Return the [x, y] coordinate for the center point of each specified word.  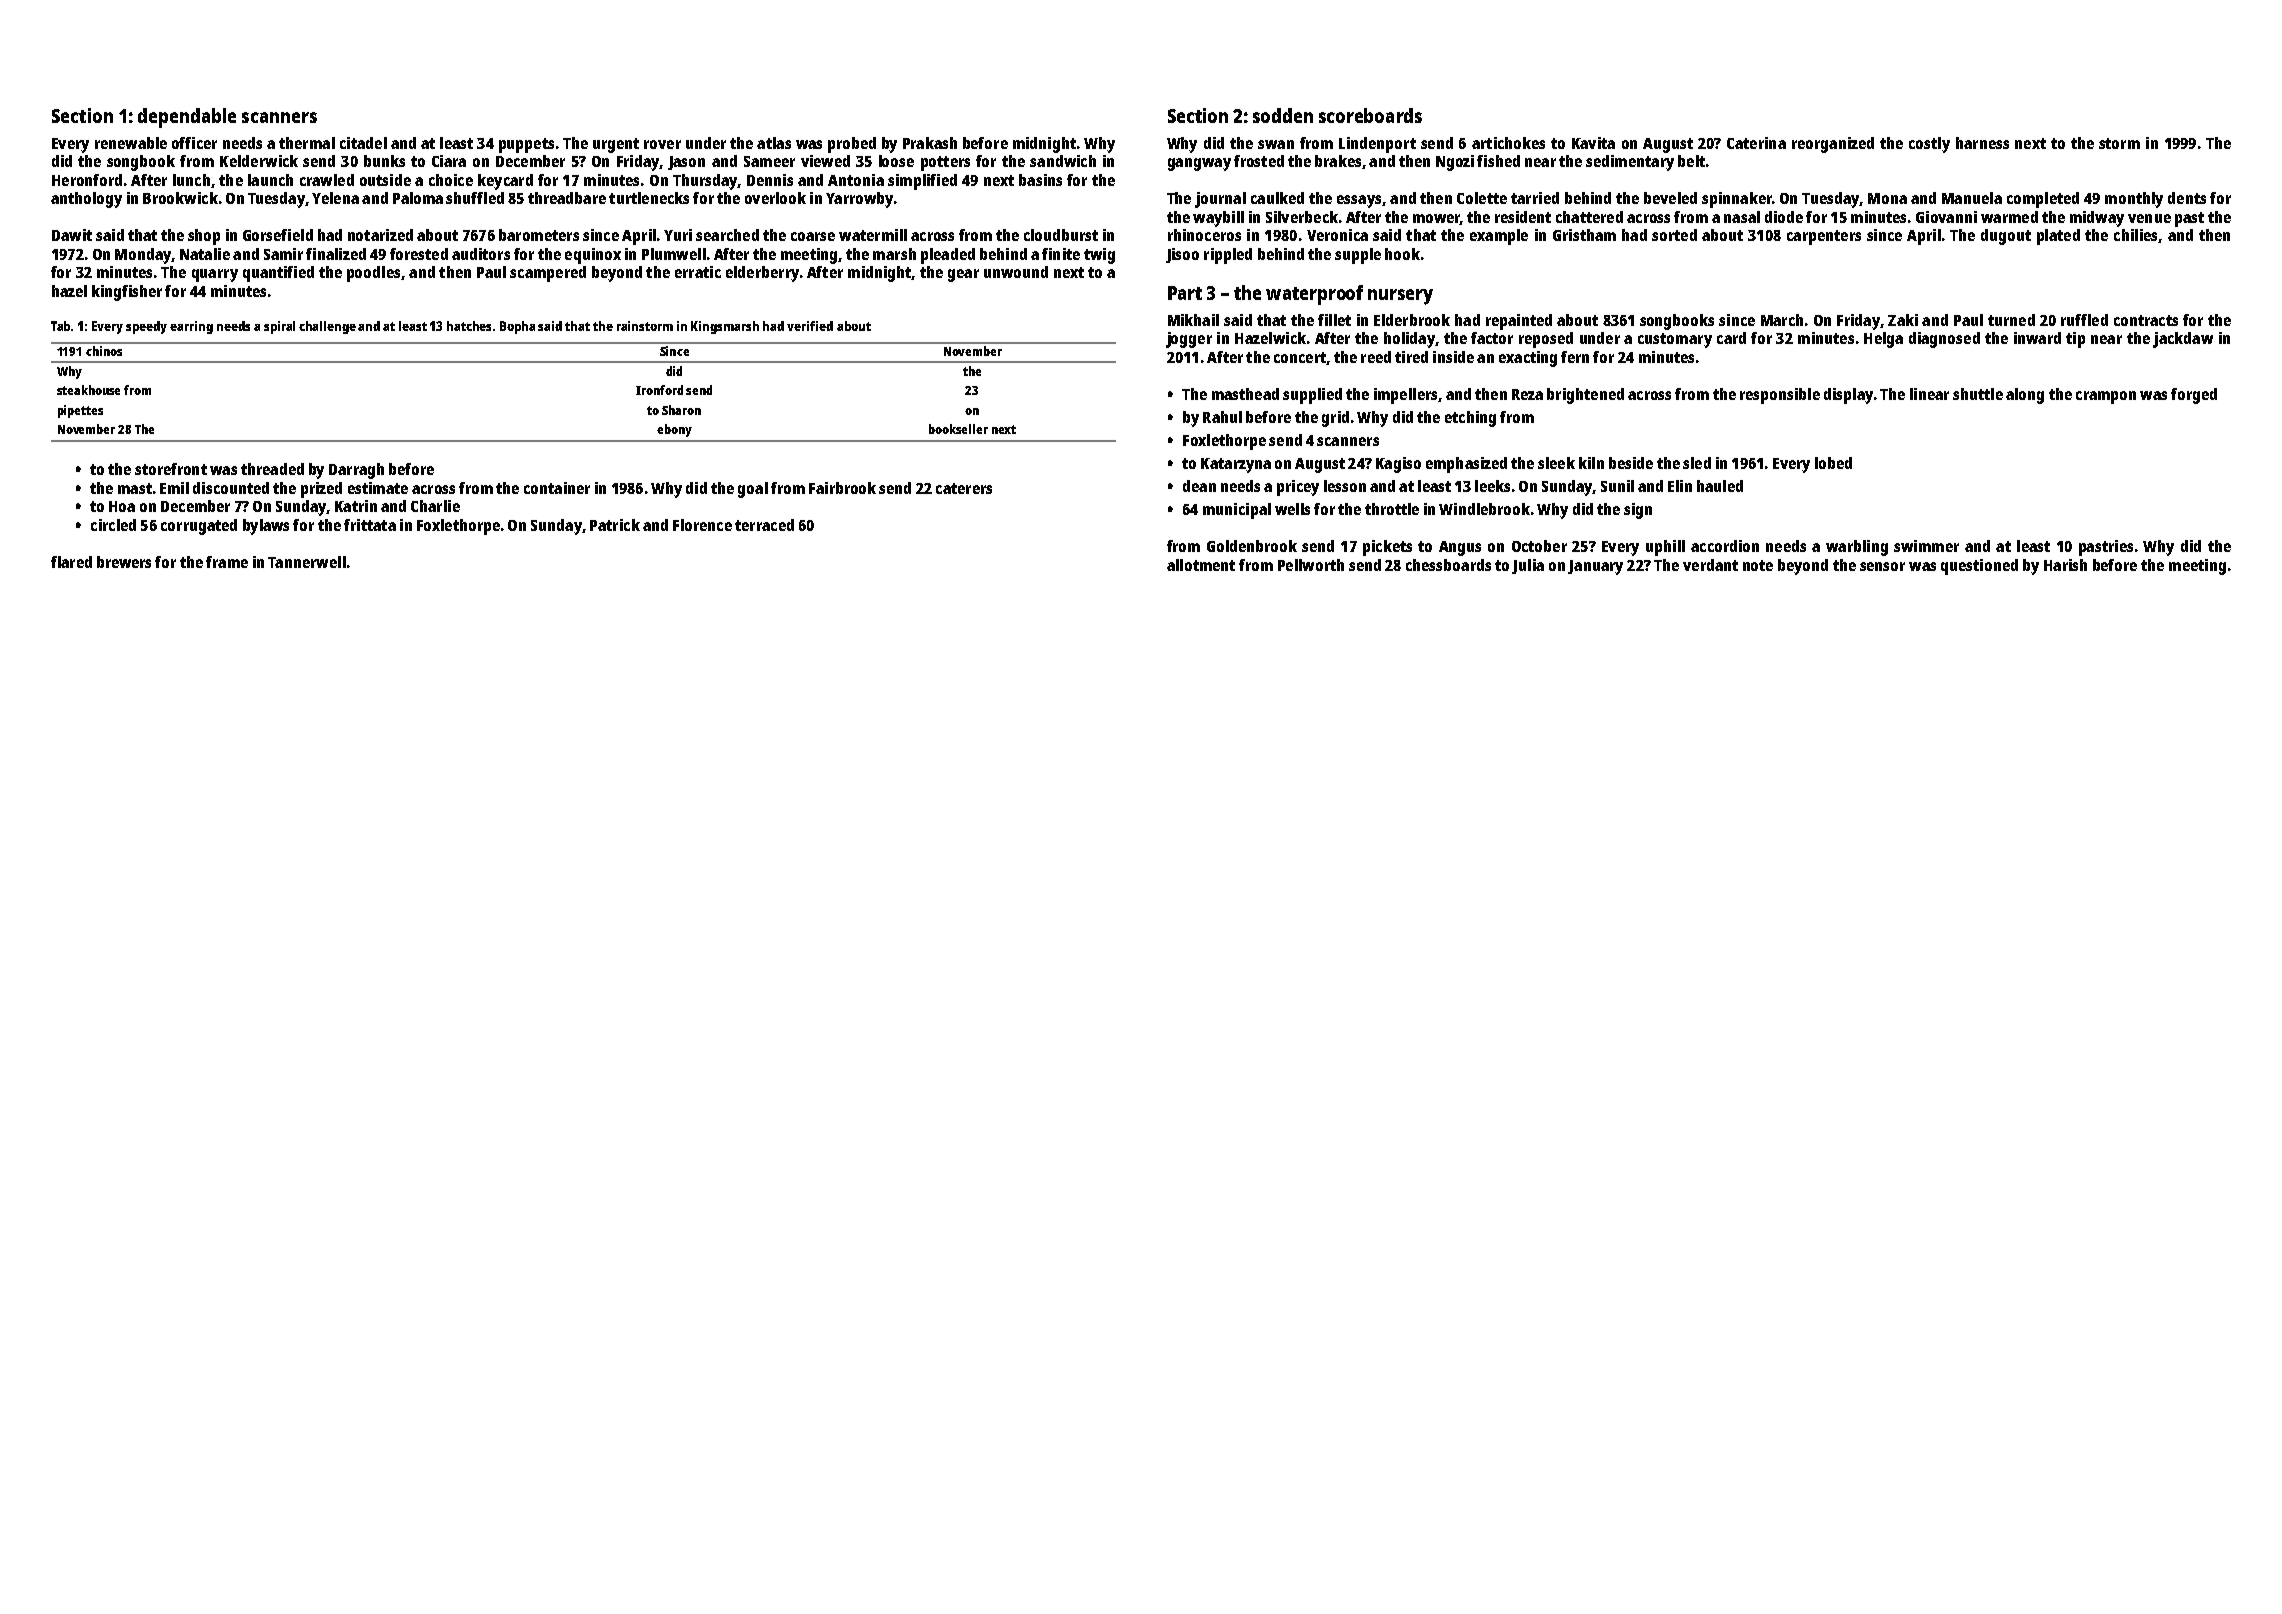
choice [451, 180]
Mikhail [1193, 320]
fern [1575, 357]
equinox [593, 256]
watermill [873, 235]
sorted [1674, 235]
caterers [964, 488]
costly [1929, 145]
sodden [1283, 115]
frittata [370, 525]
